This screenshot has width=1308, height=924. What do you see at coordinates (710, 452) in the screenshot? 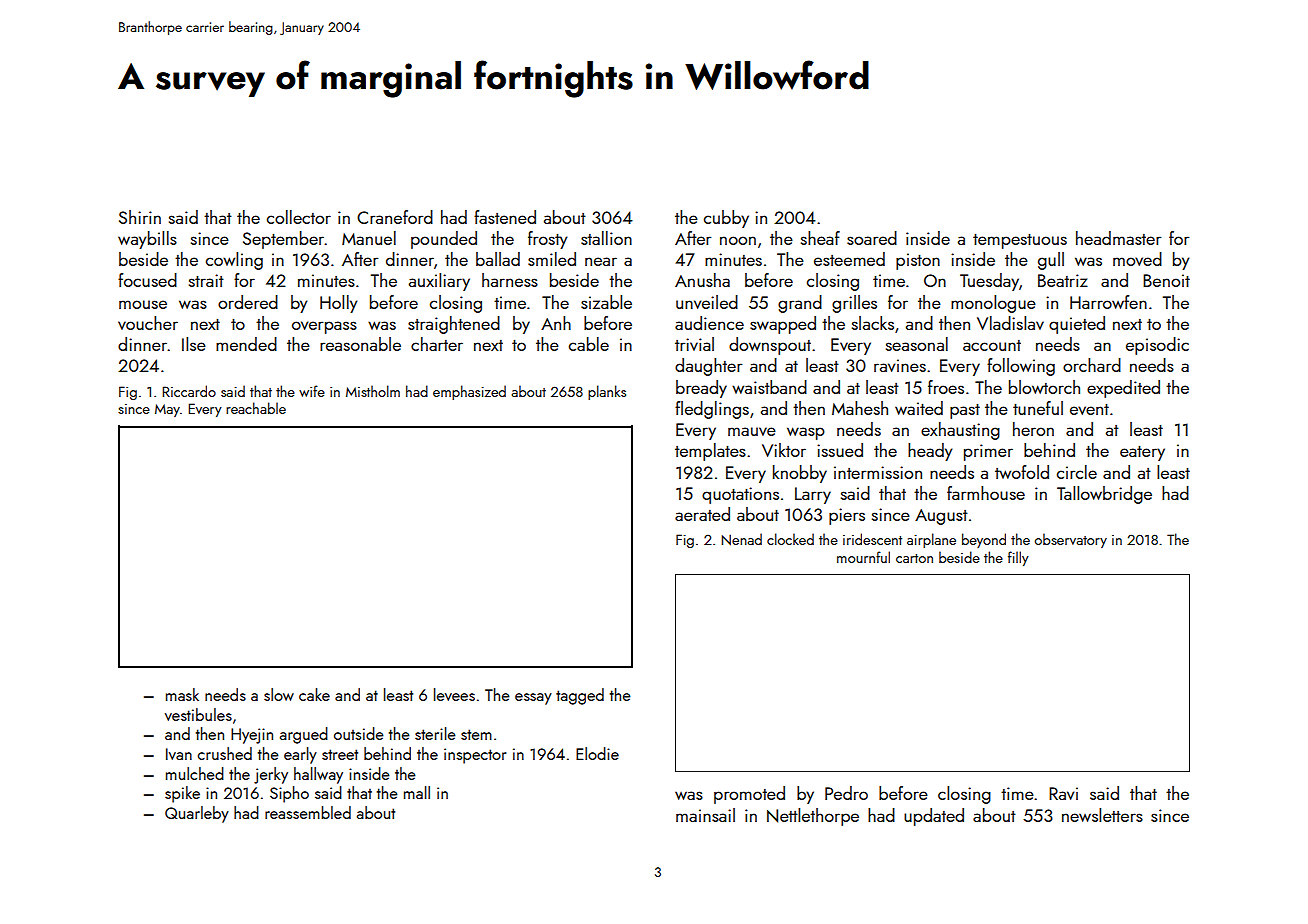
I see `templates` at bounding box center [710, 452].
